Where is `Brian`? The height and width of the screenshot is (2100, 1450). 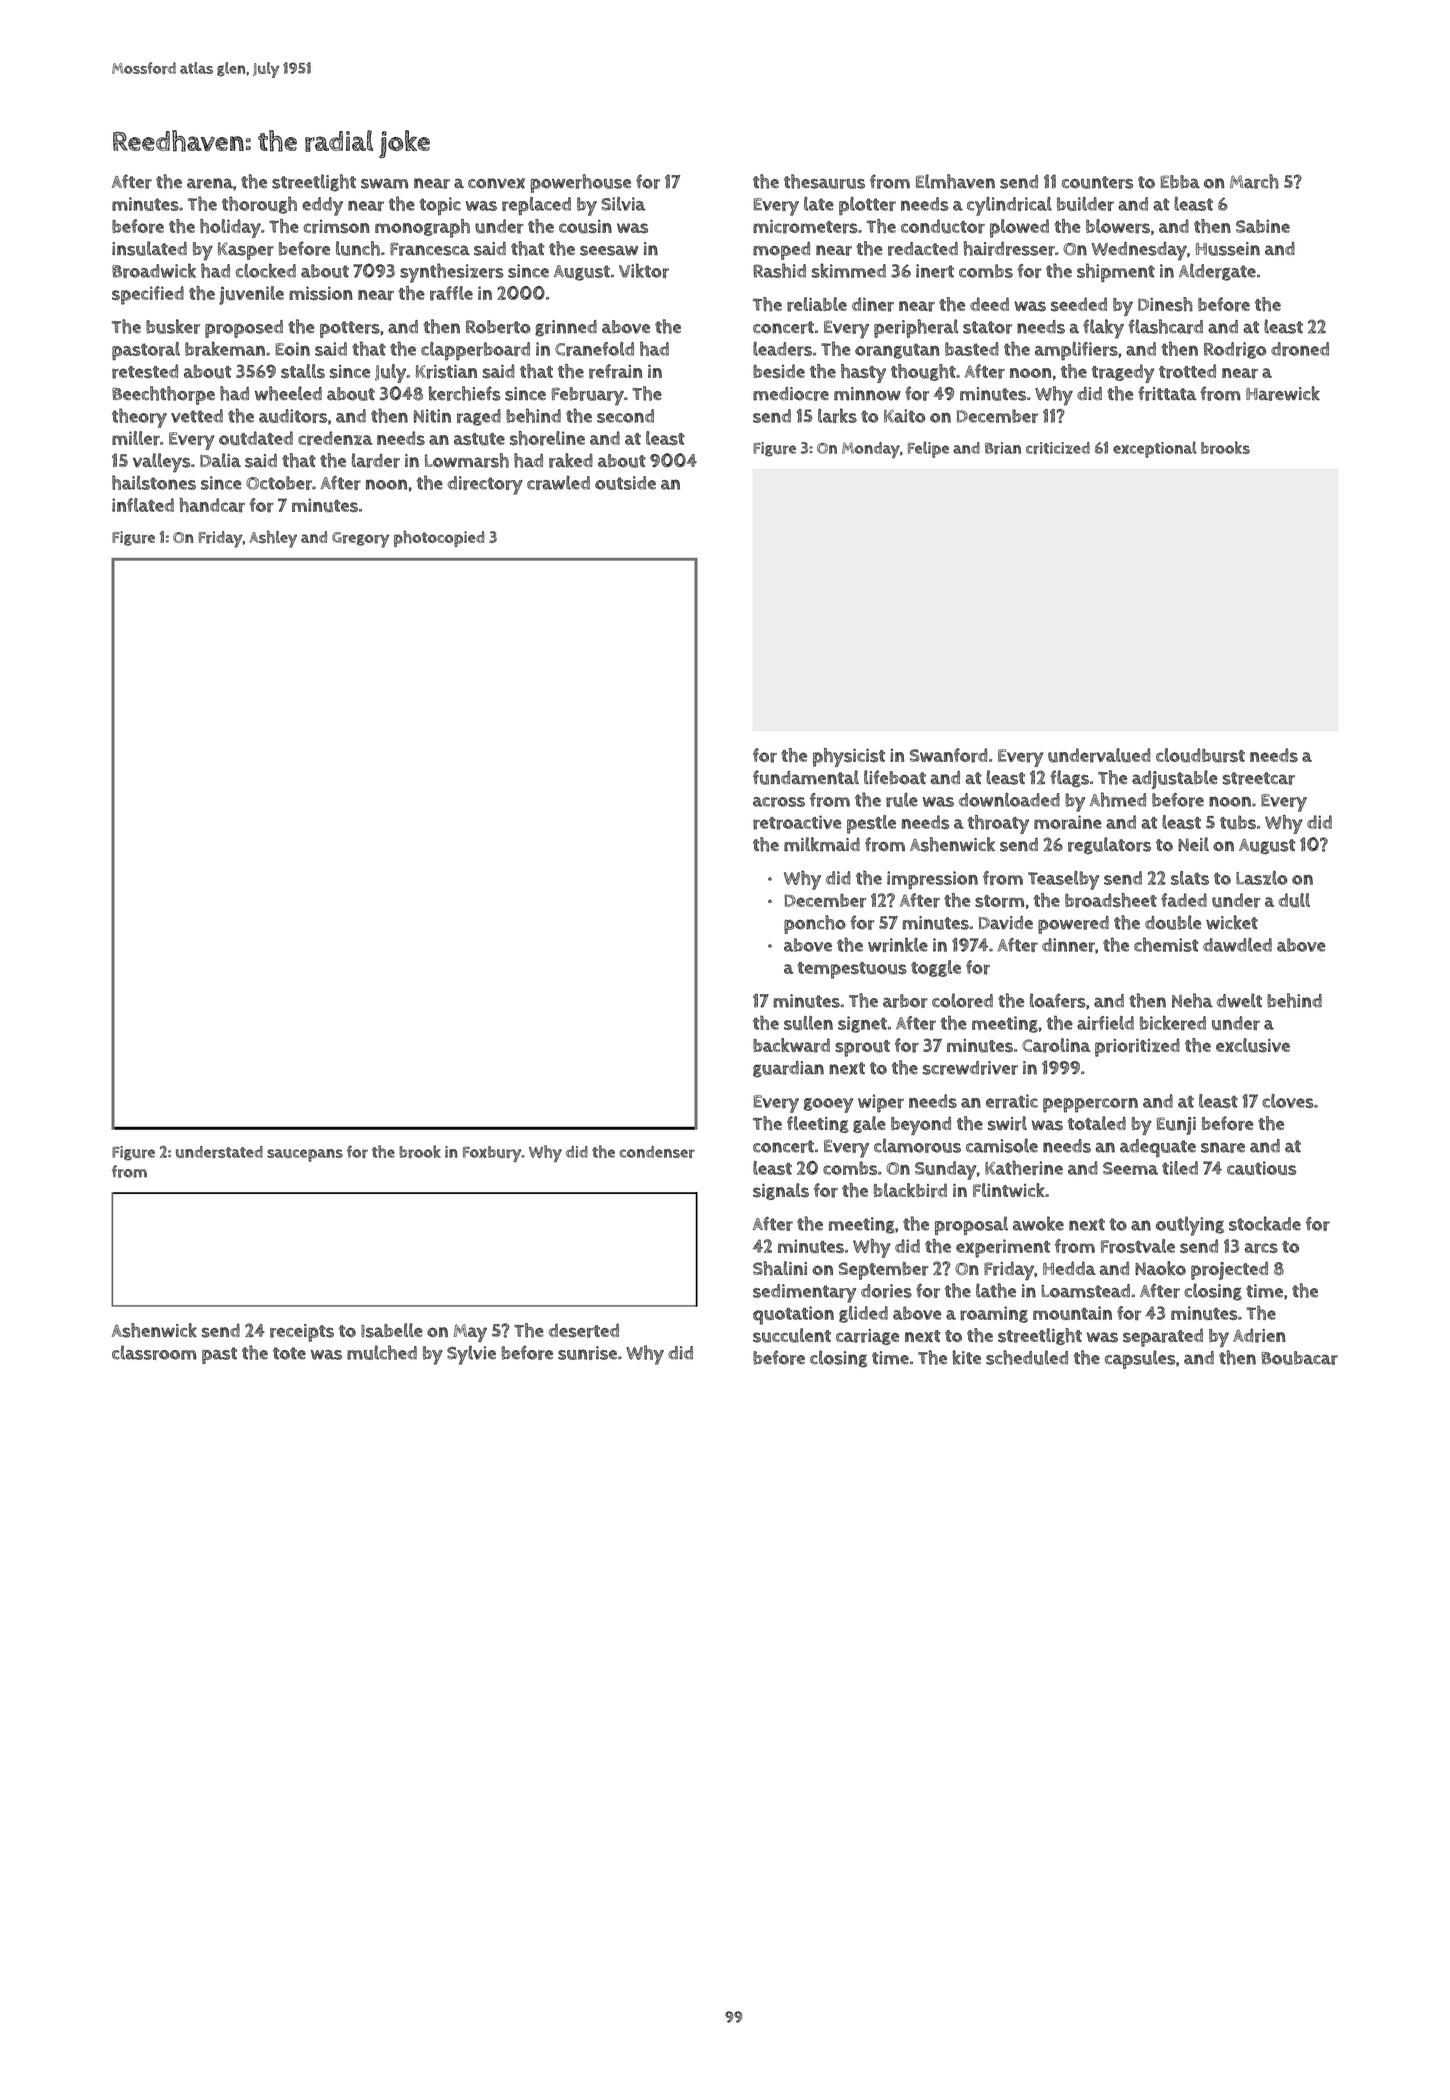 Brian is located at coordinates (1003, 448).
